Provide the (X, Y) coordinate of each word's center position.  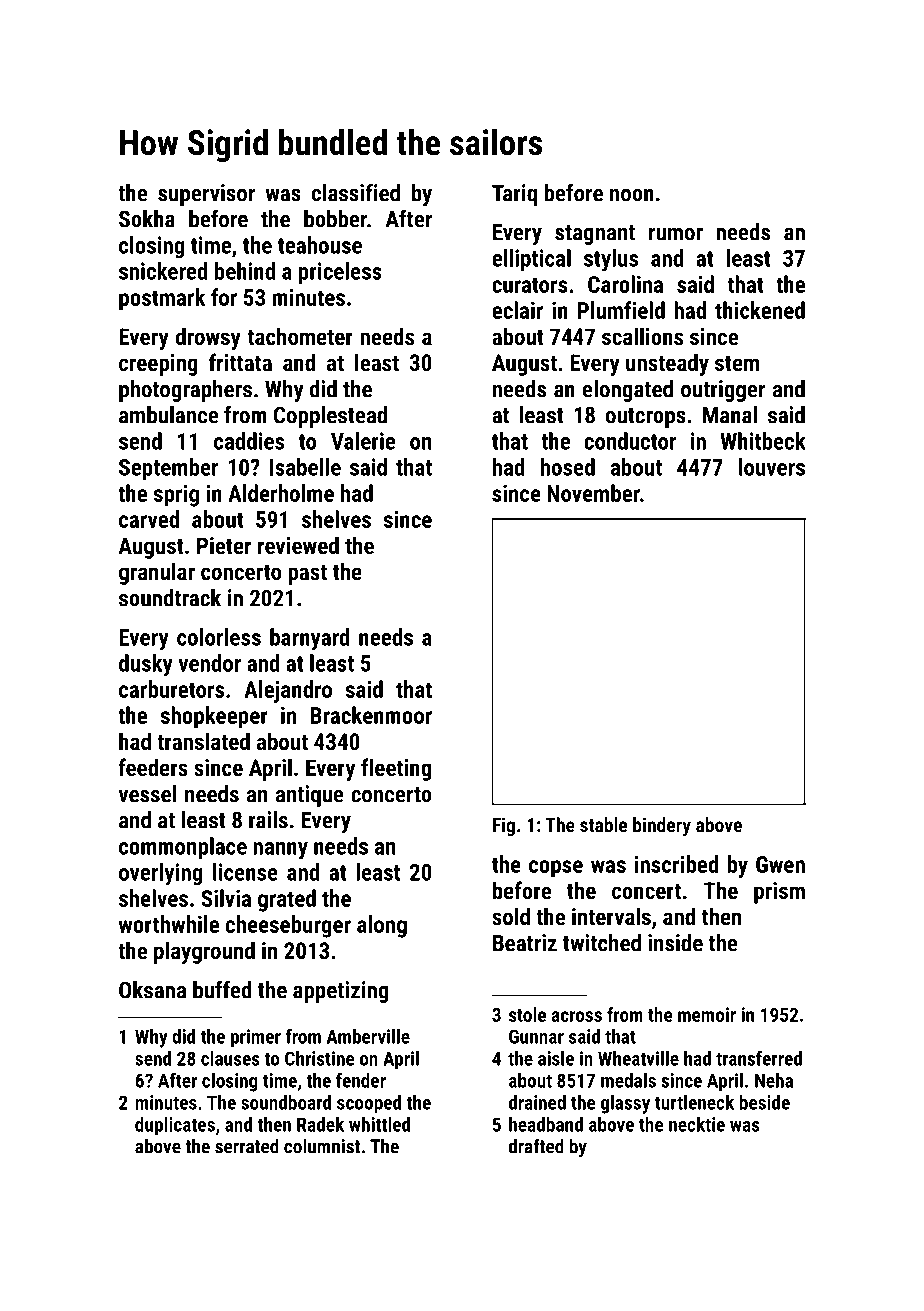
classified (356, 192)
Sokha (147, 219)
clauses (230, 1058)
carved (149, 519)
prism (779, 893)
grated (287, 900)
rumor (676, 234)
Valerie (363, 441)
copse (556, 869)
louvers (772, 467)
